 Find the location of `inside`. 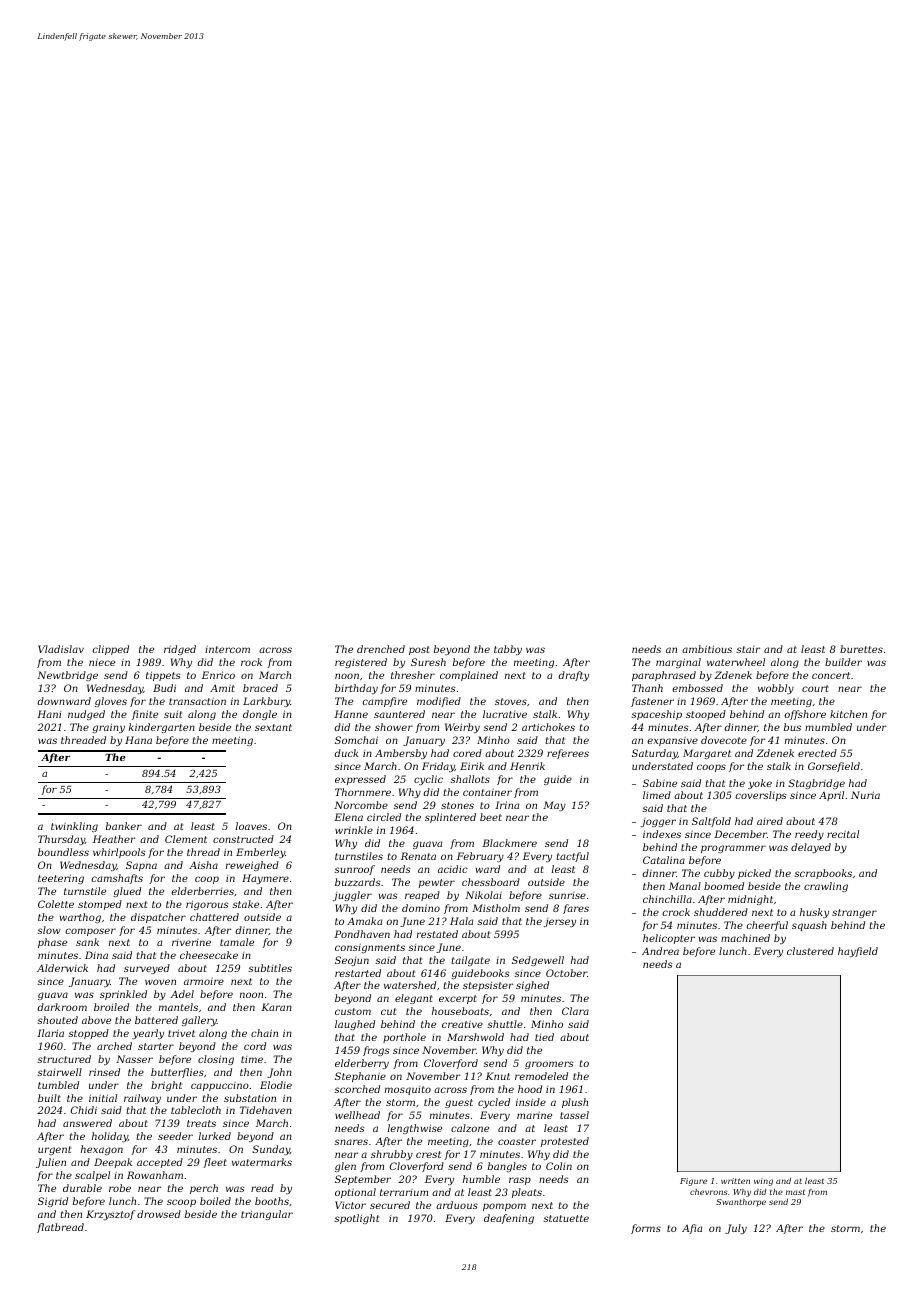

inside is located at coordinates (531, 1102).
